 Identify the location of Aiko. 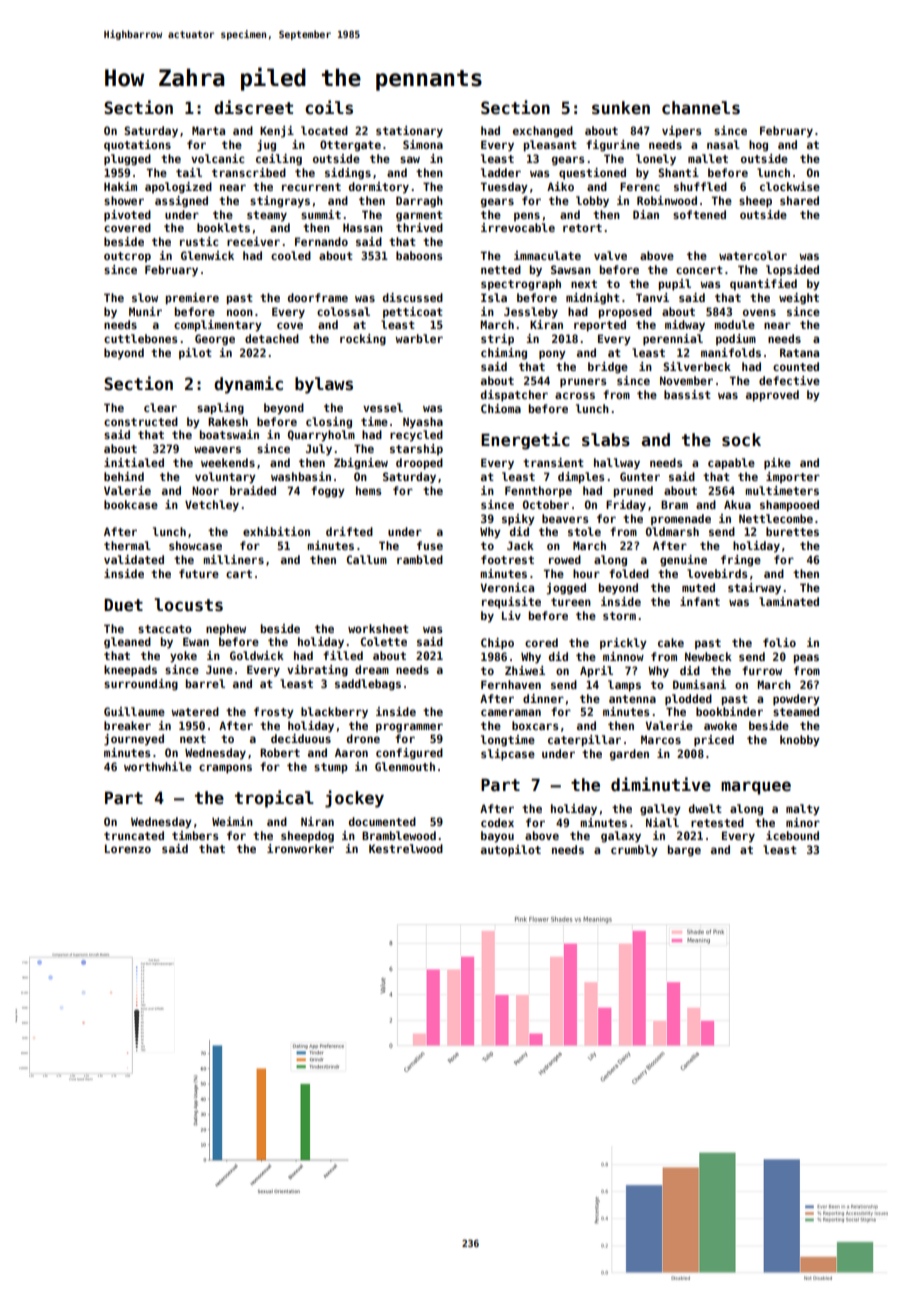
(560, 186).
